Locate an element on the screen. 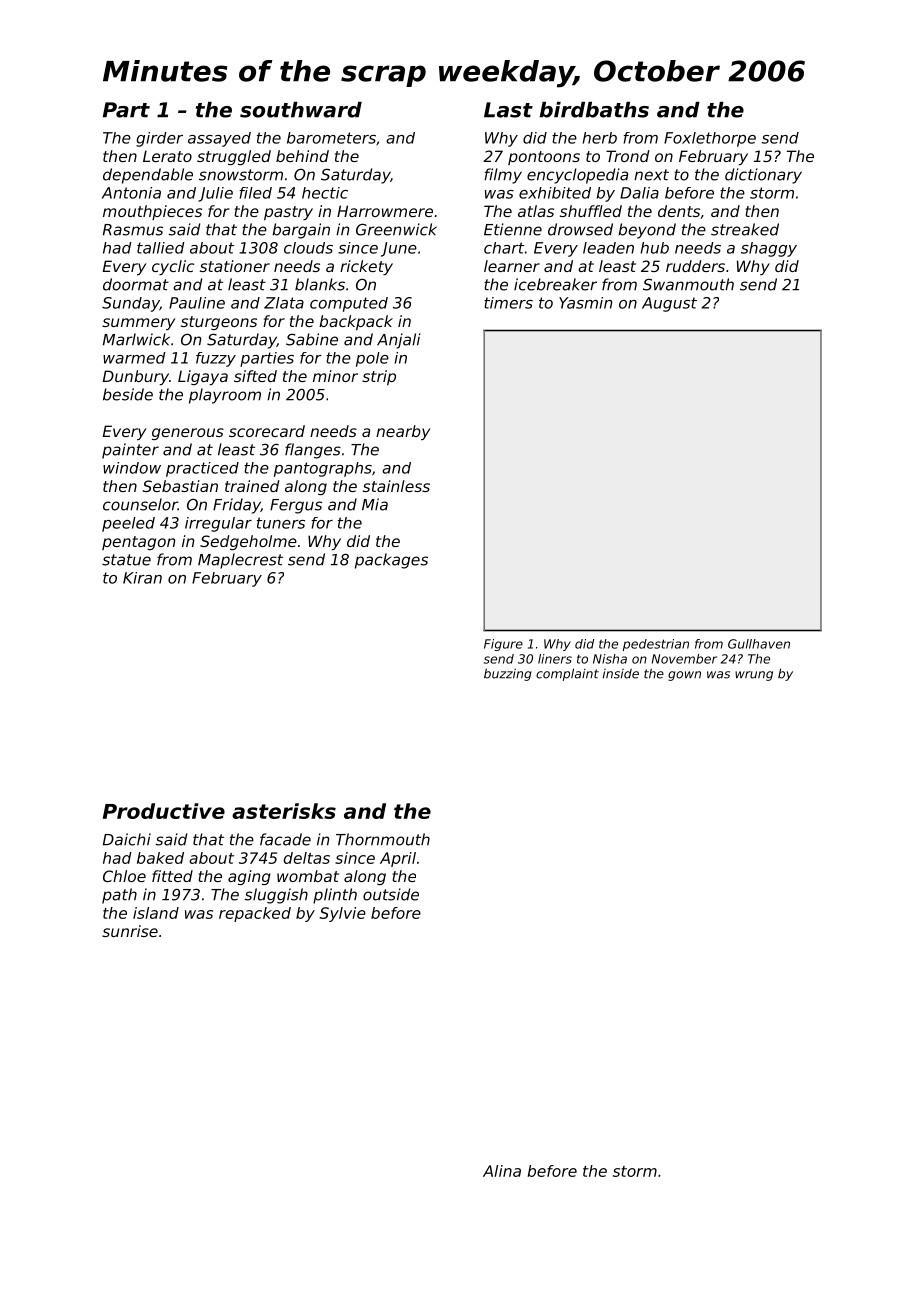  sluggish is located at coordinates (276, 896).
